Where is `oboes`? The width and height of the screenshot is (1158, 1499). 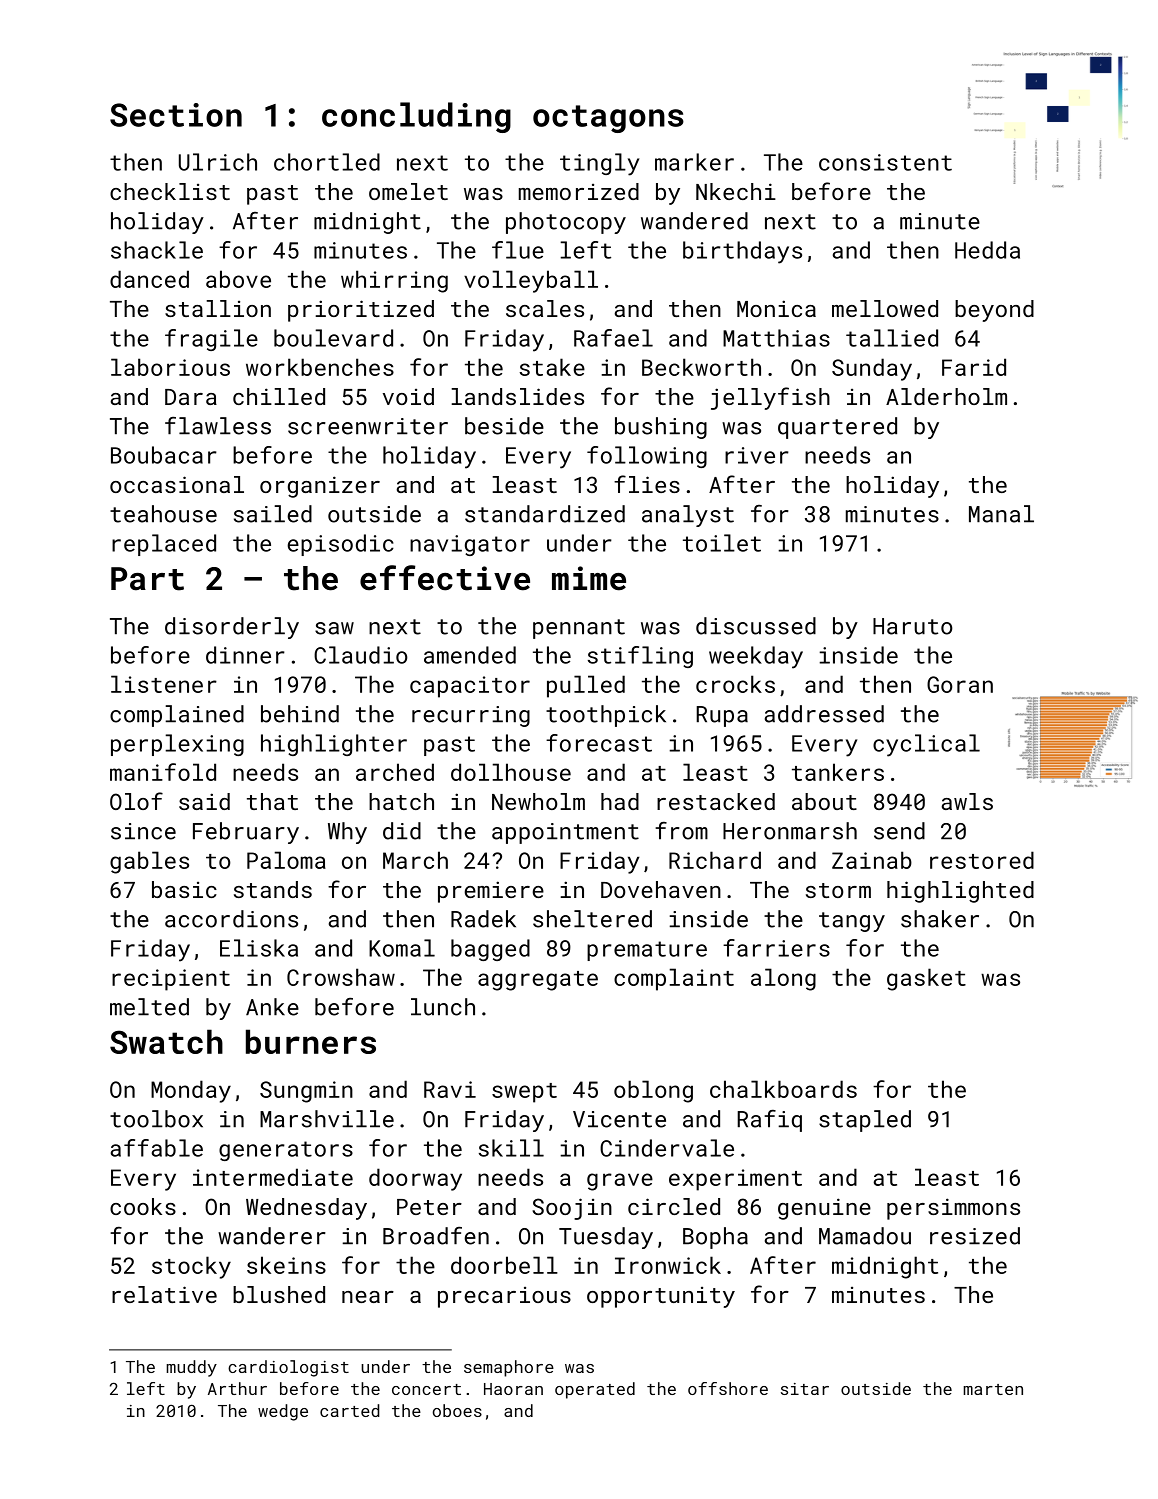 oboes is located at coordinates (457, 1410).
